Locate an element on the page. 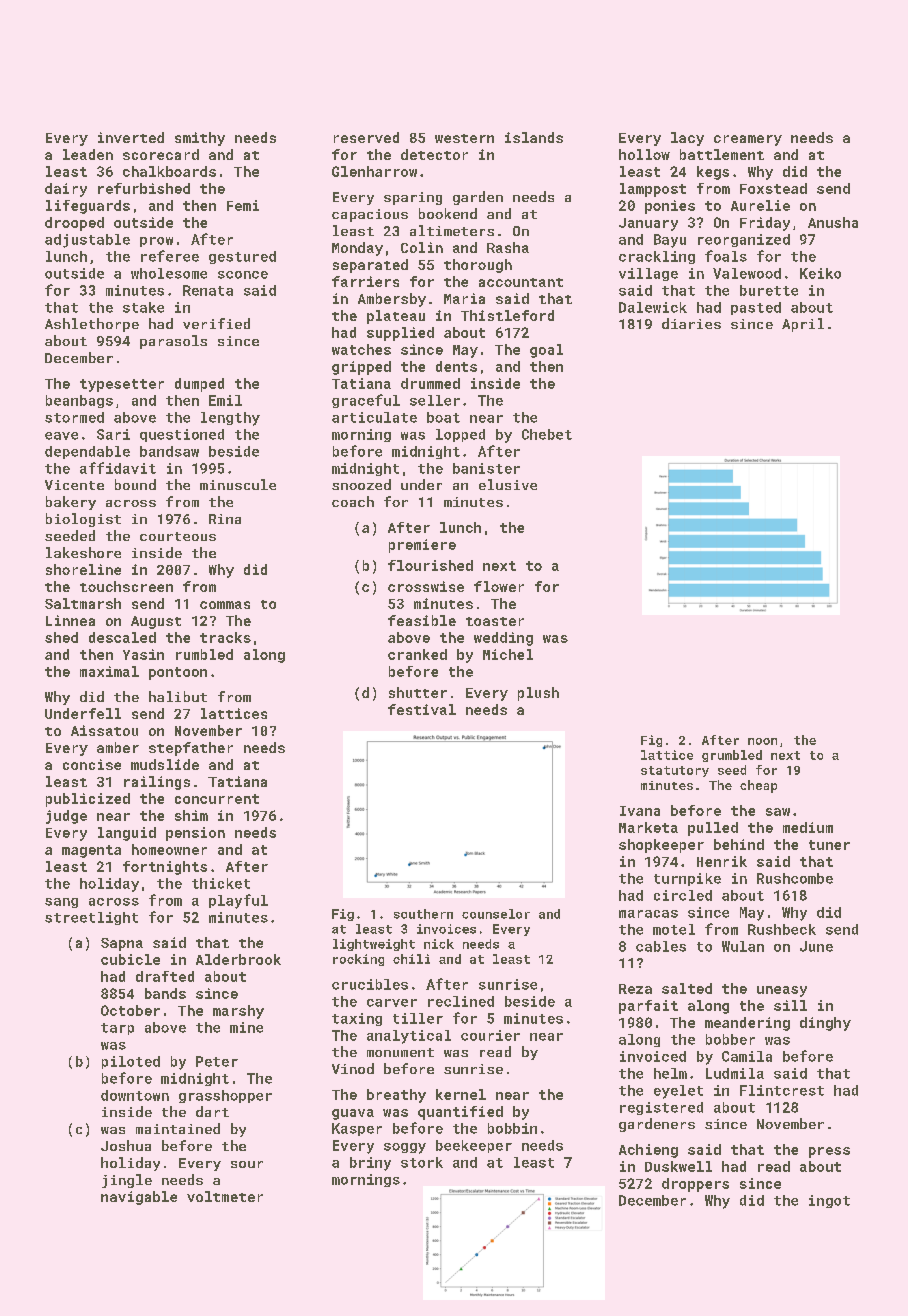 This document has width=908, height=1316. goal is located at coordinates (546, 351).
